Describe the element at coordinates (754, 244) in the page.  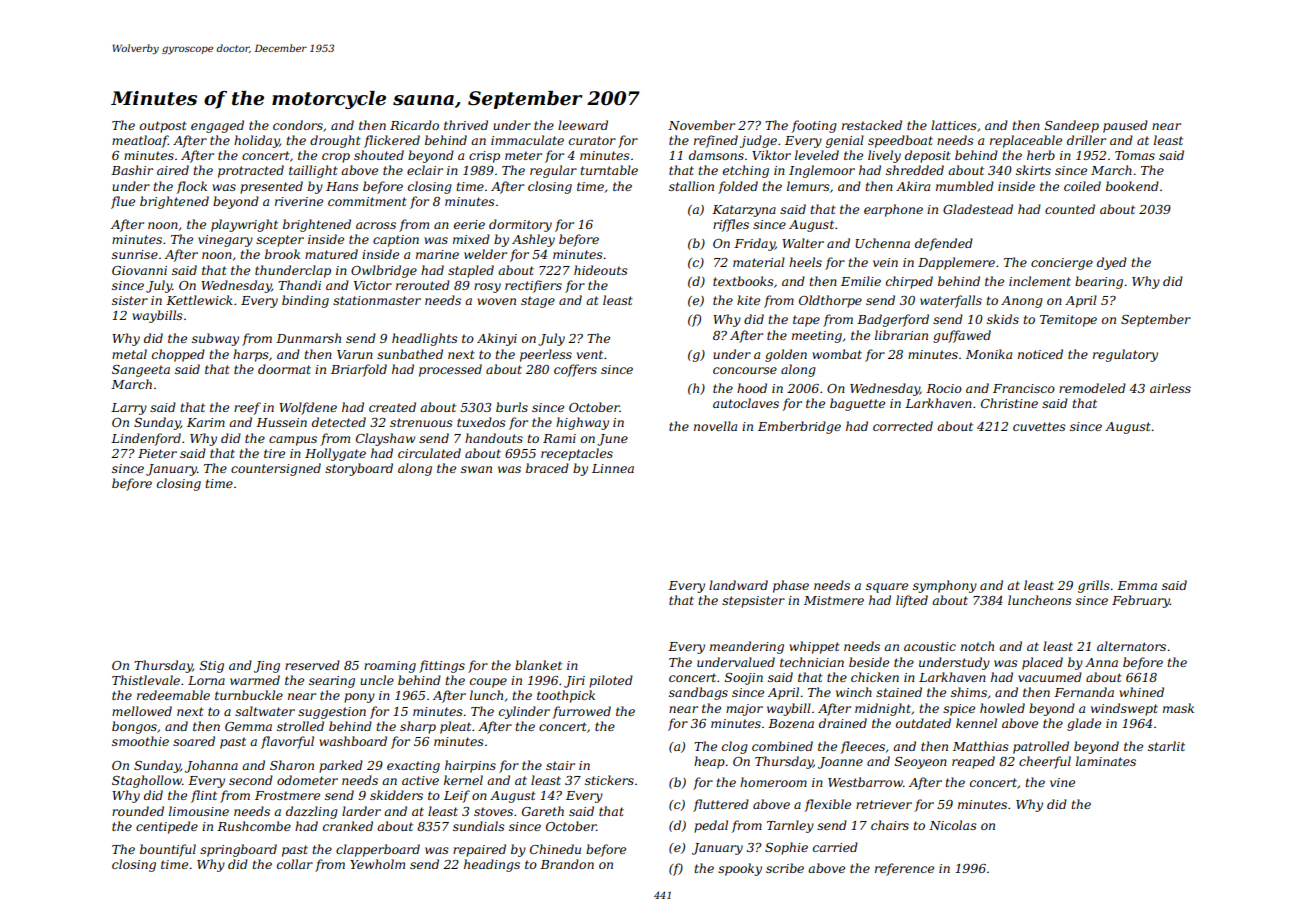
I see `Friday` at that location.
